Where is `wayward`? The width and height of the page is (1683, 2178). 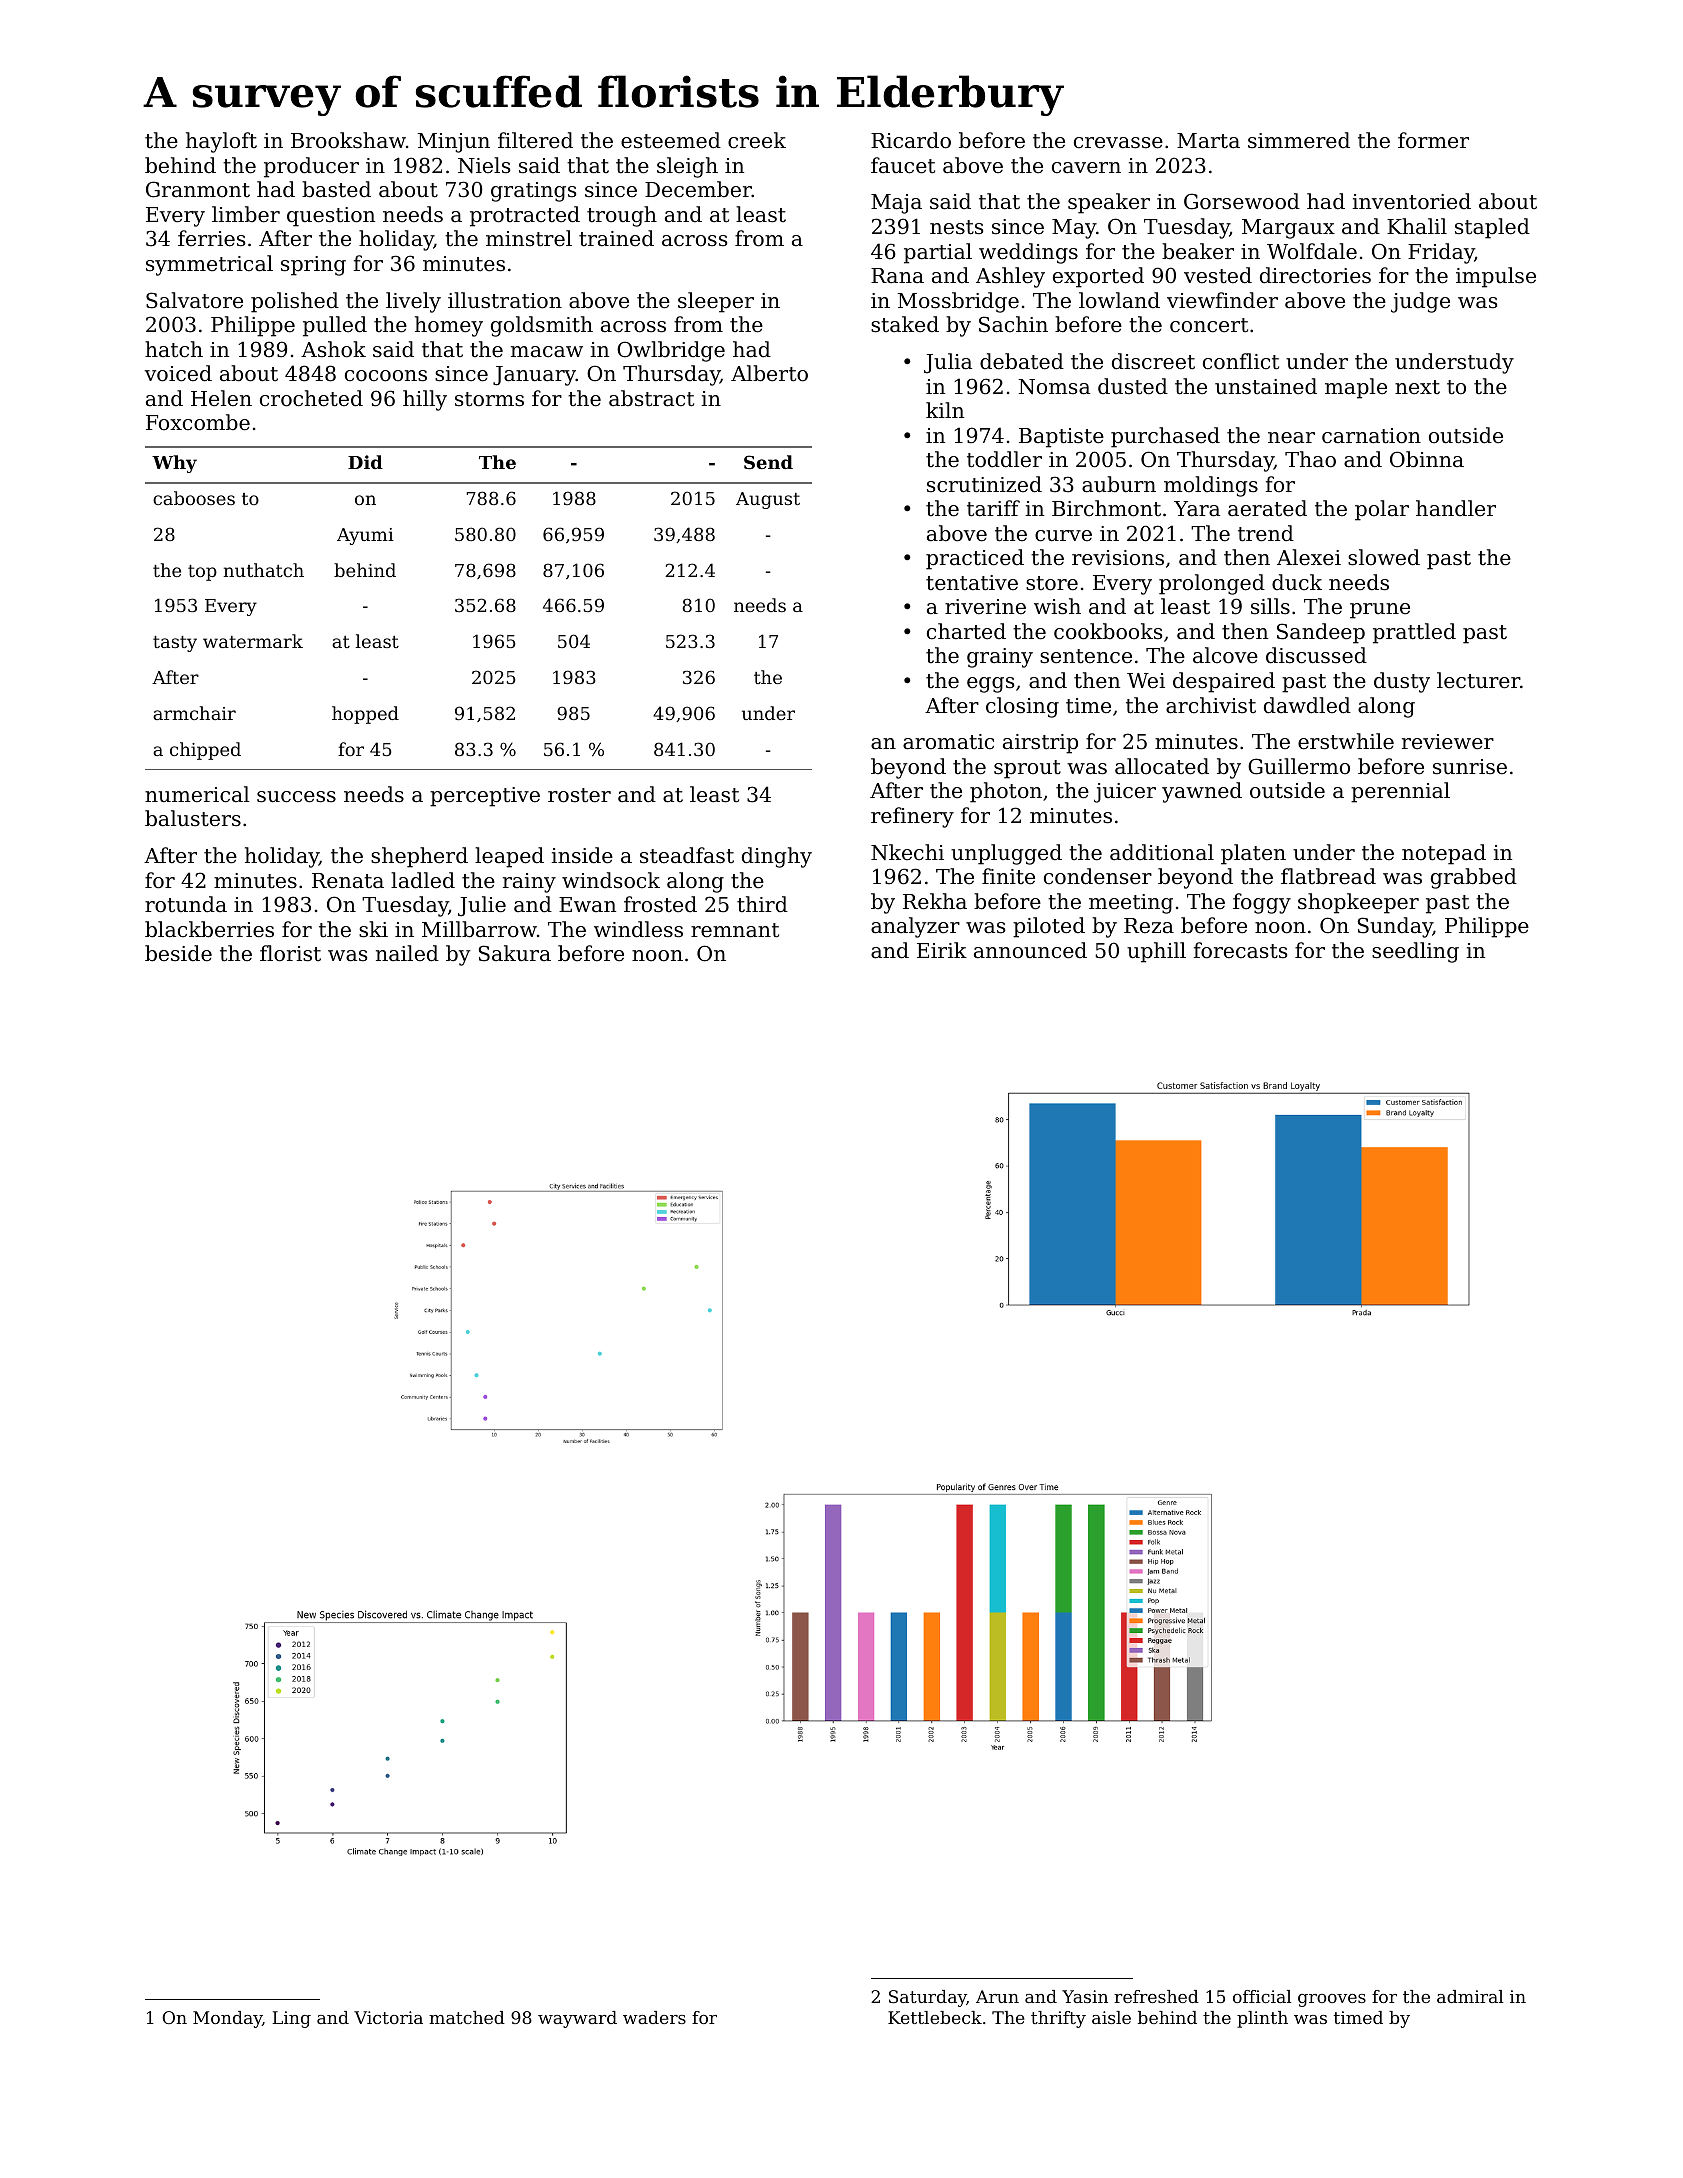
wayward is located at coordinates (577, 2019).
